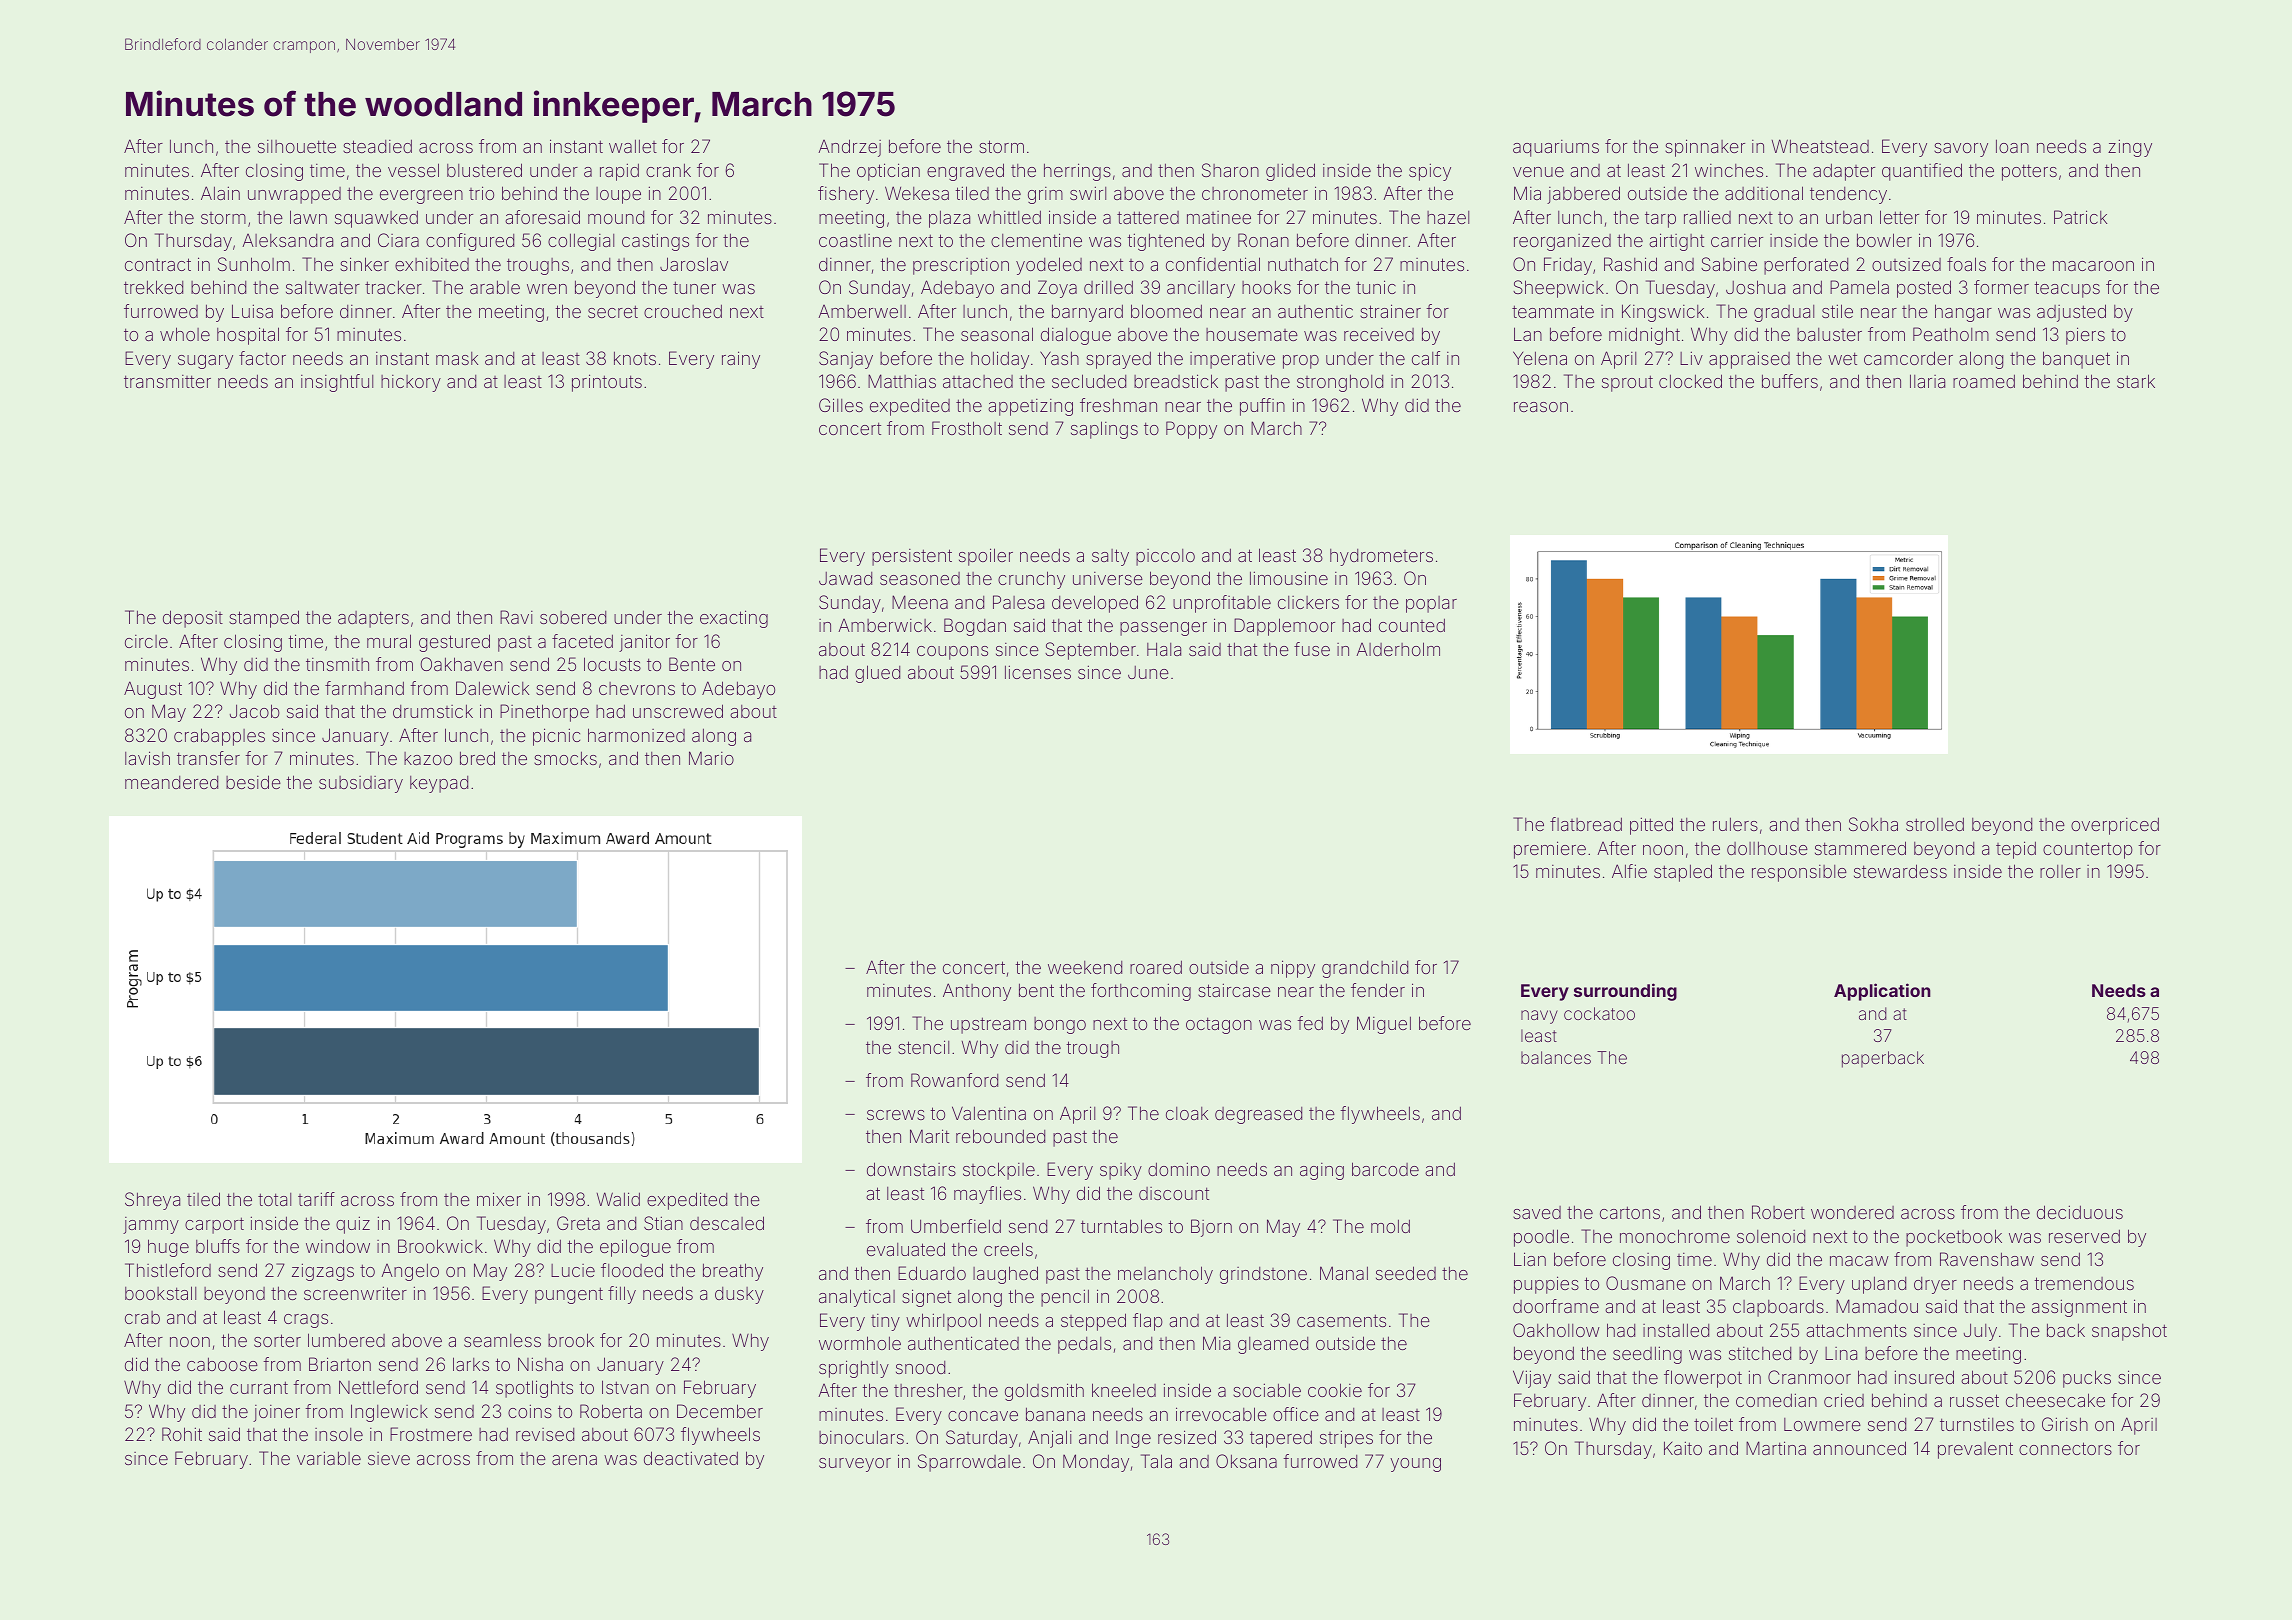  What do you see at coordinates (574, 1460) in the screenshot?
I see `arena` at bounding box center [574, 1460].
